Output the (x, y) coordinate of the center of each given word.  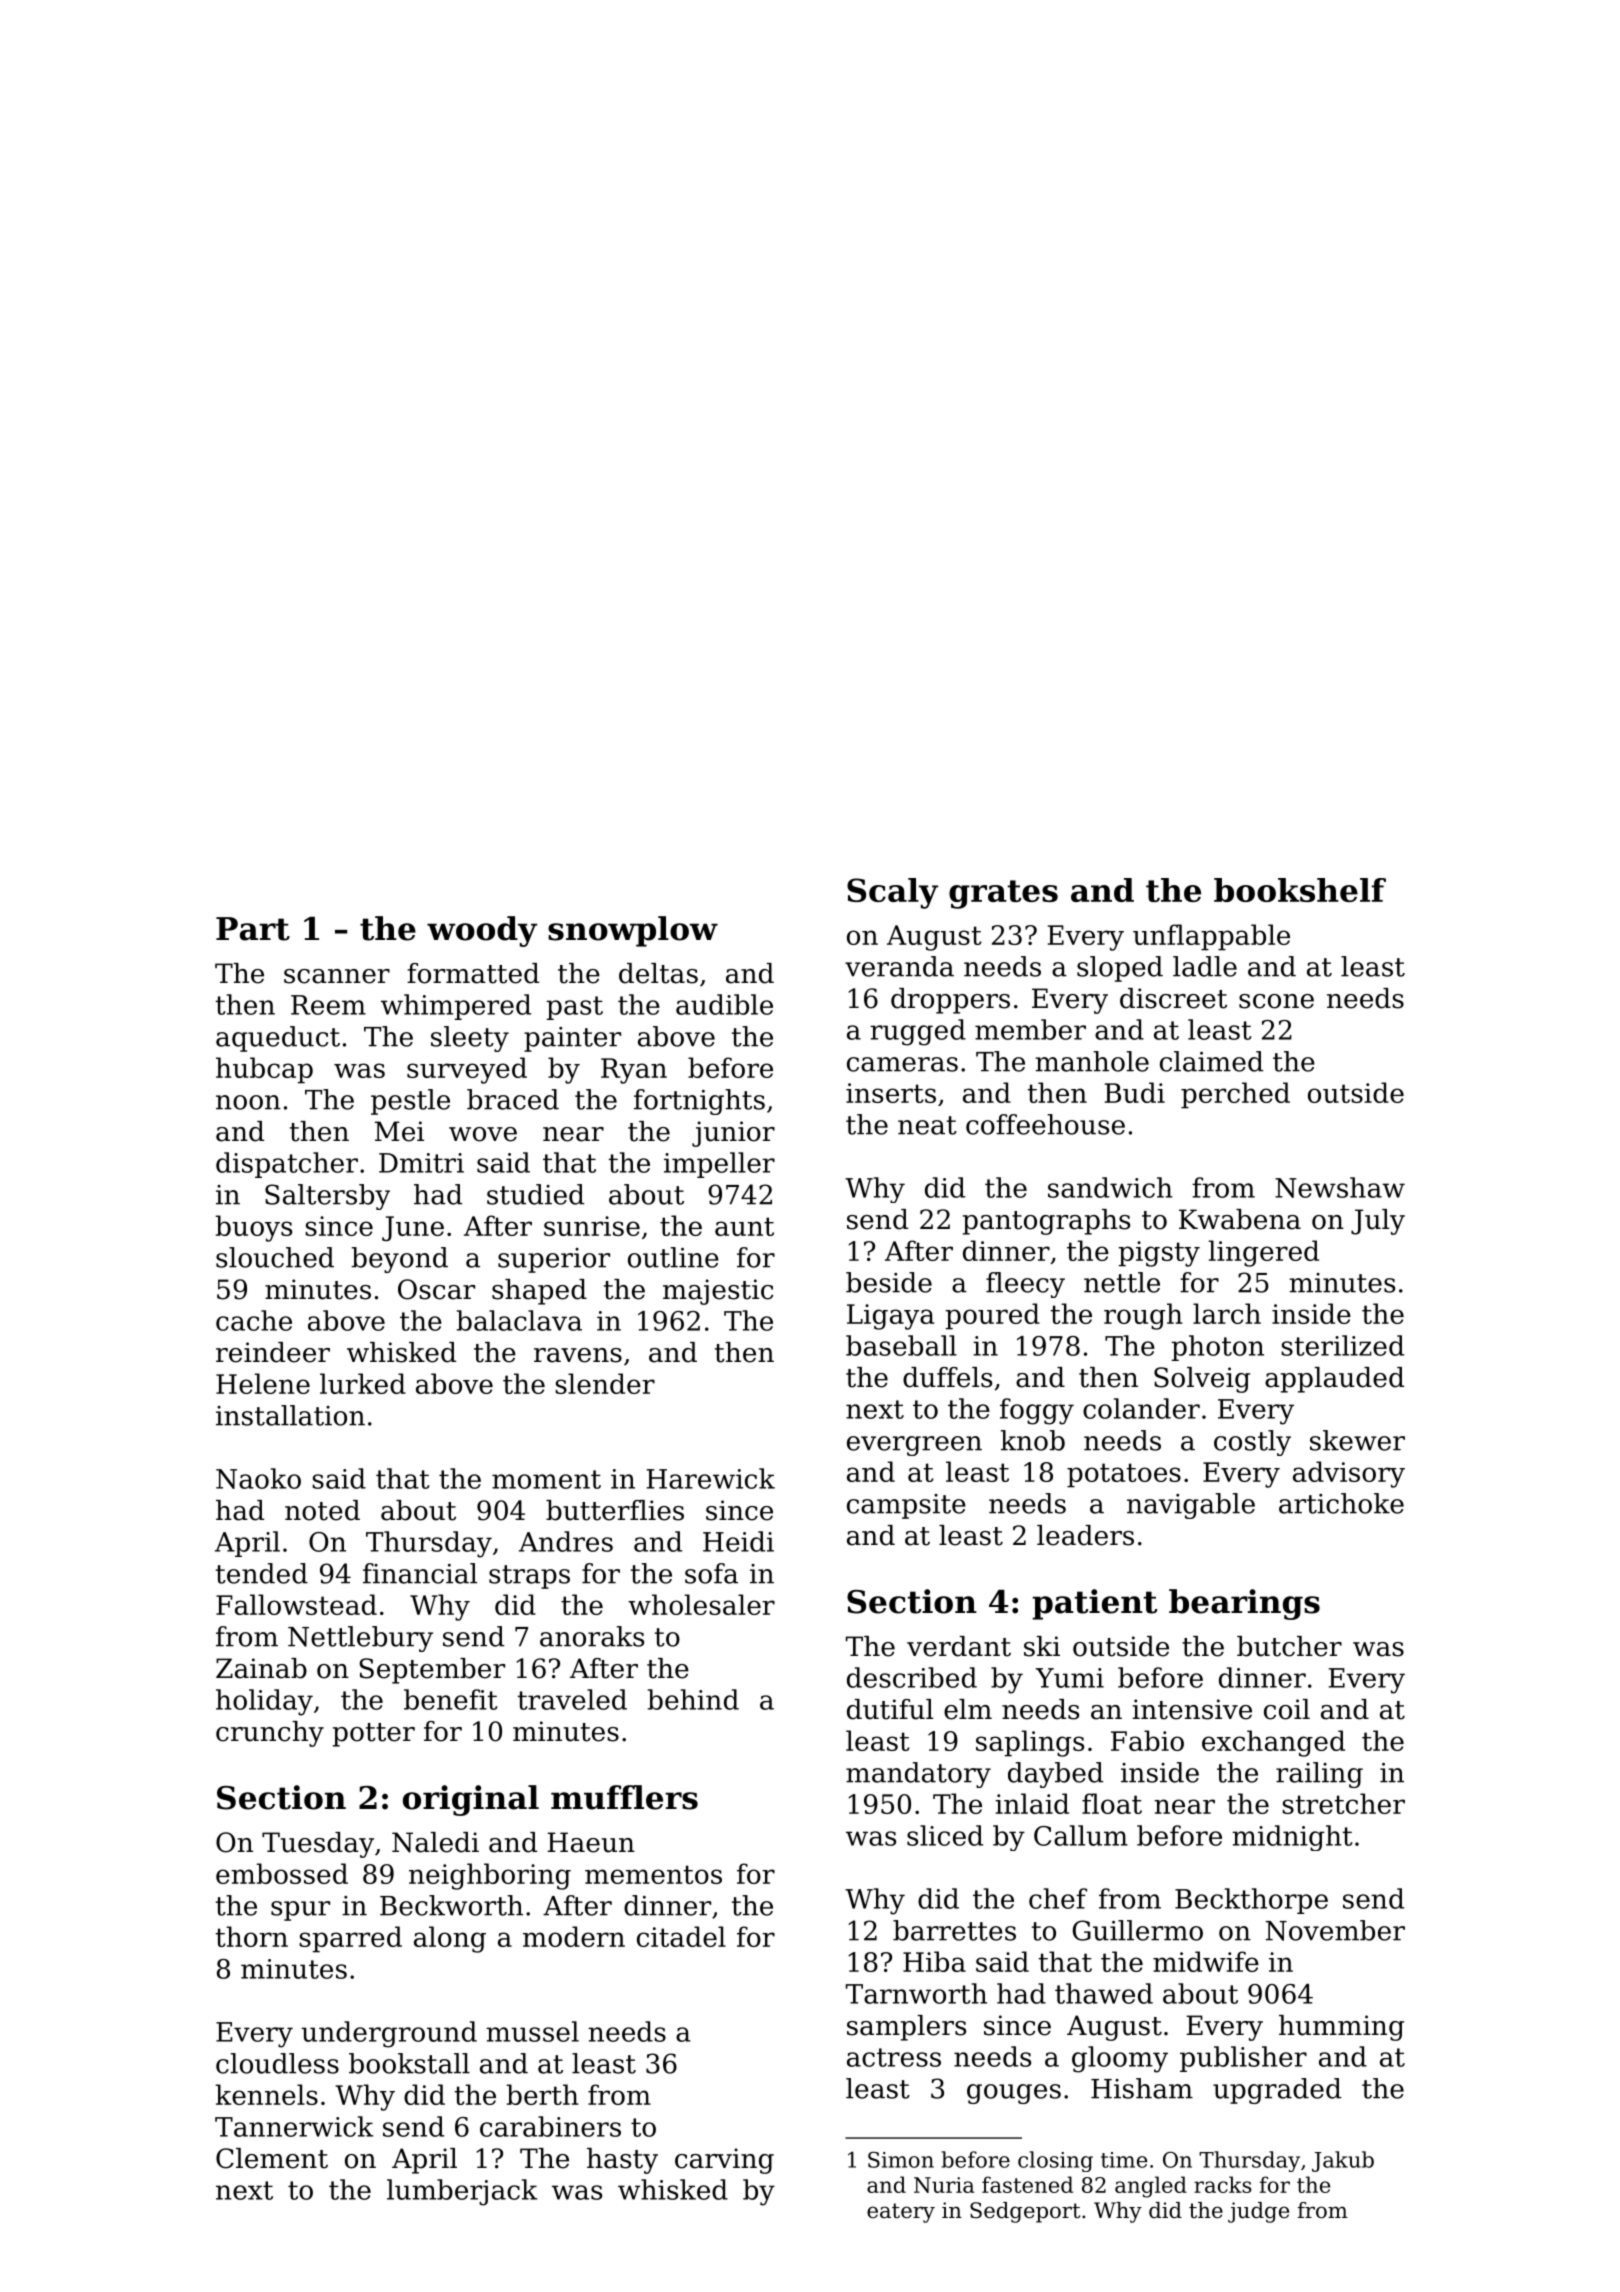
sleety (470, 1039)
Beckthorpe (1251, 1901)
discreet (1173, 998)
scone (1276, 1001)
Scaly (892, 893)
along (450, 1939)
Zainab (261, 1668)
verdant (959, 1646)
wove (483, 1134)
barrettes (954, 1930)
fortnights (699, 1102)
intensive (1192, 1709)
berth (543, 2094)
